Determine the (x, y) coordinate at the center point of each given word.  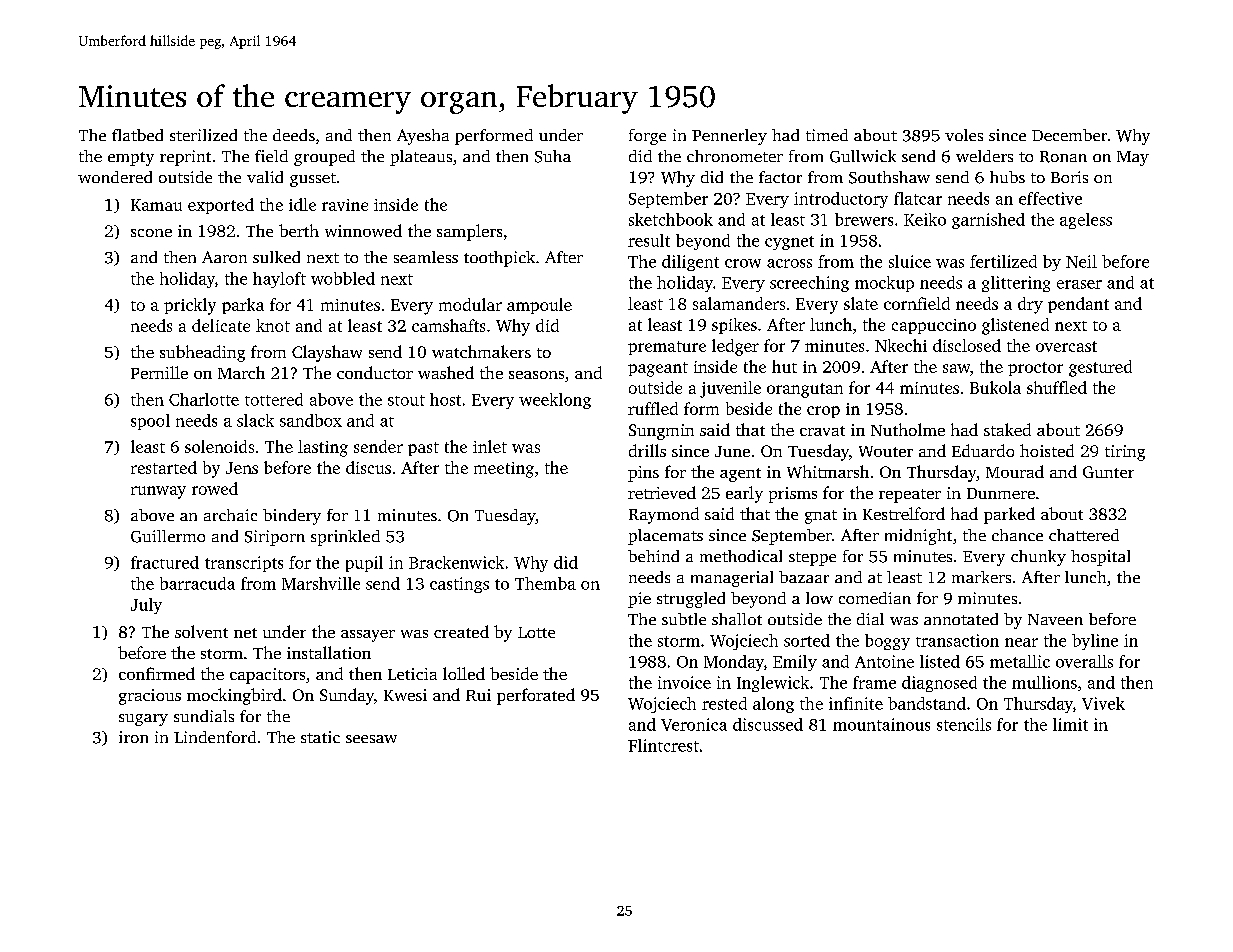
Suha (553, 156)
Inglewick (773, 684)
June (732, 451)
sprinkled (345, 538)
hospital (1100, 558)
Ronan (1063, 157)
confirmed (157, 673)
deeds (294, 135)
